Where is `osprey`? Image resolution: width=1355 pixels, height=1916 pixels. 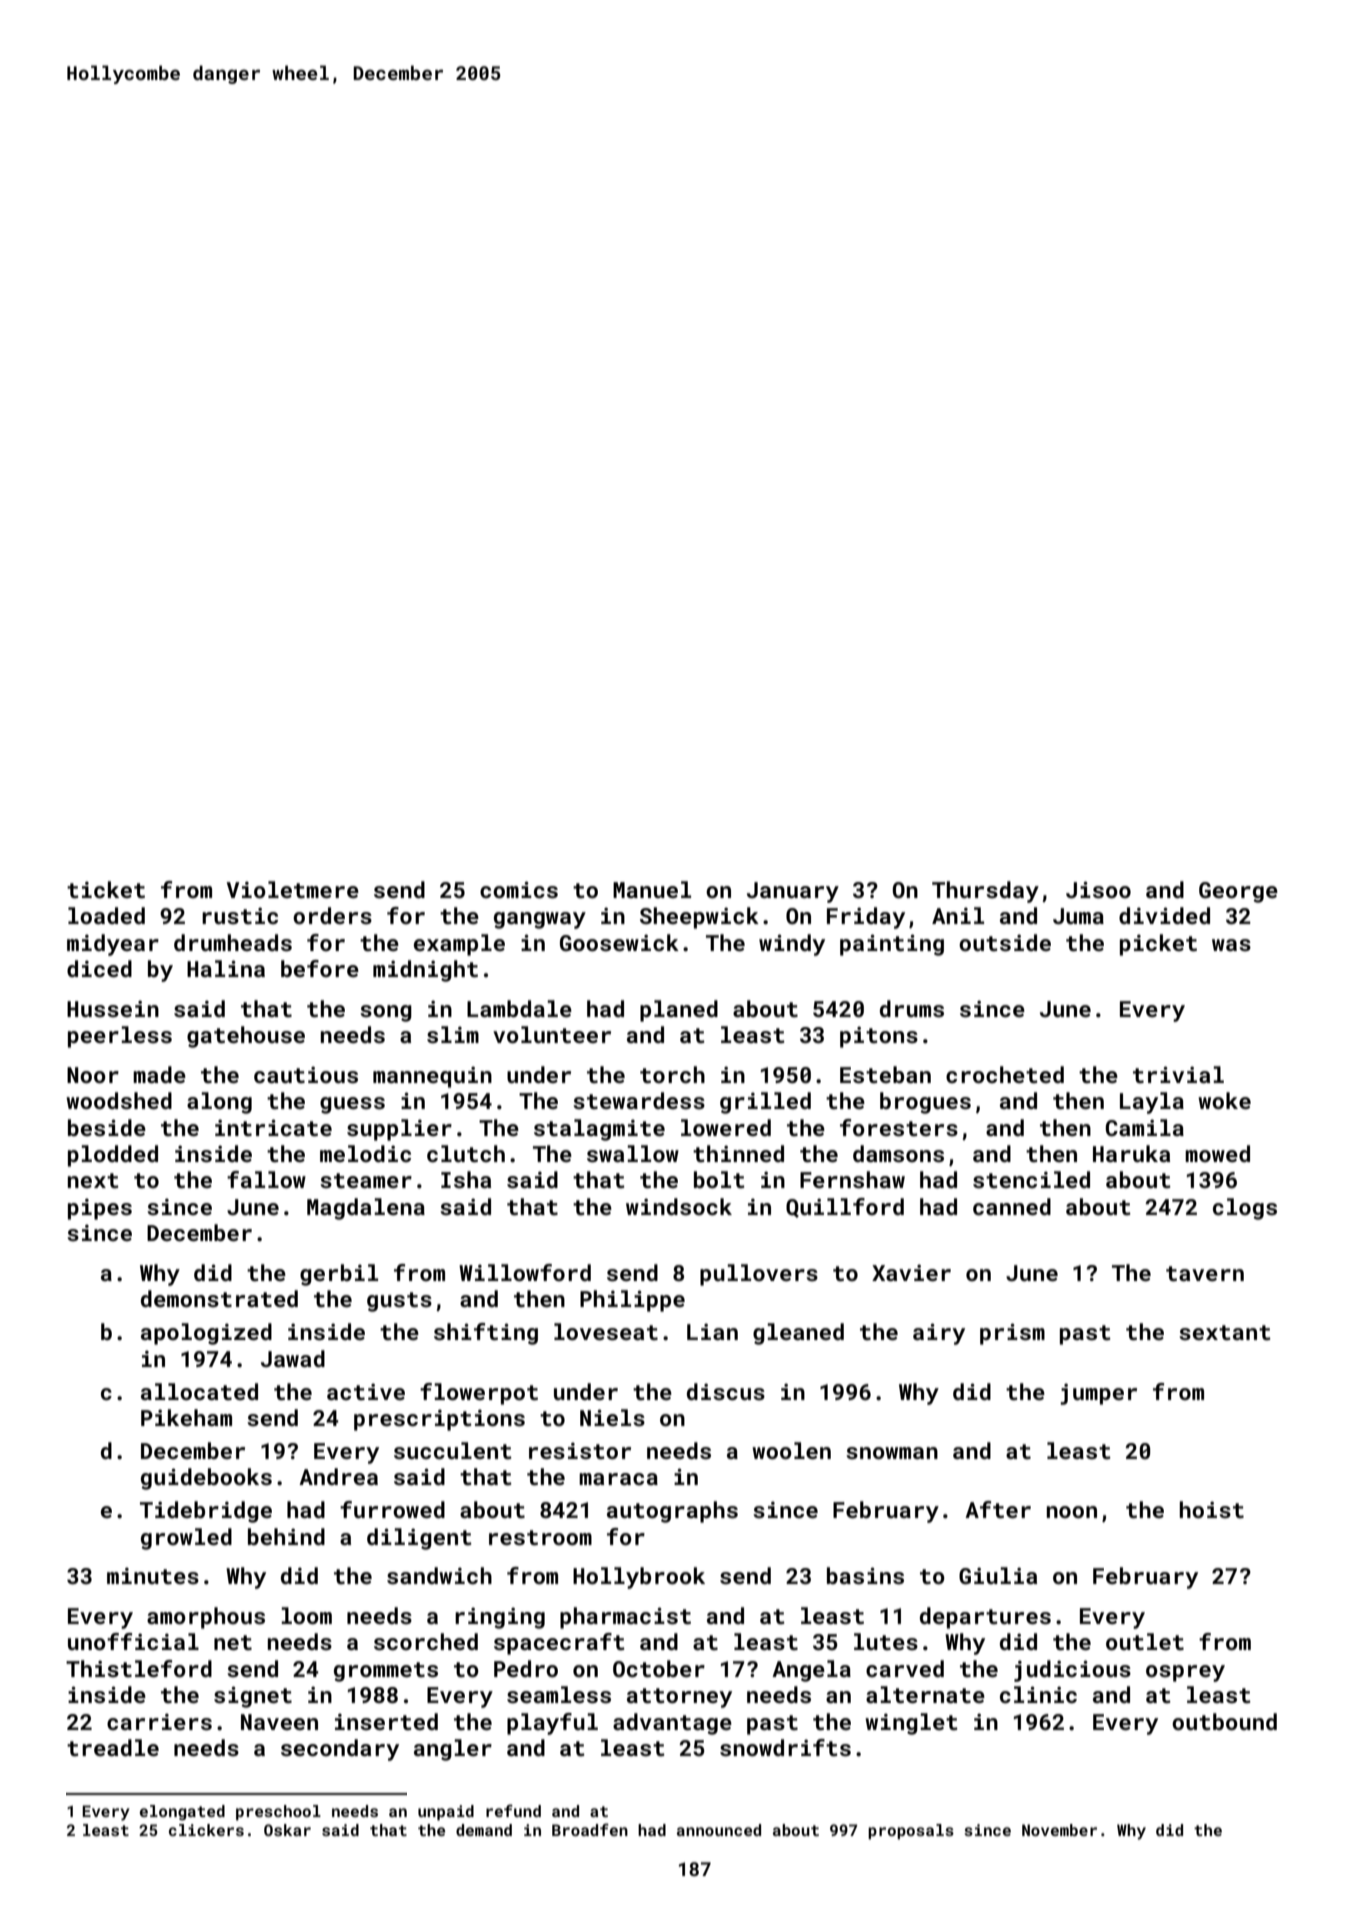
osprey is located at coordinates (1185, 1673).
